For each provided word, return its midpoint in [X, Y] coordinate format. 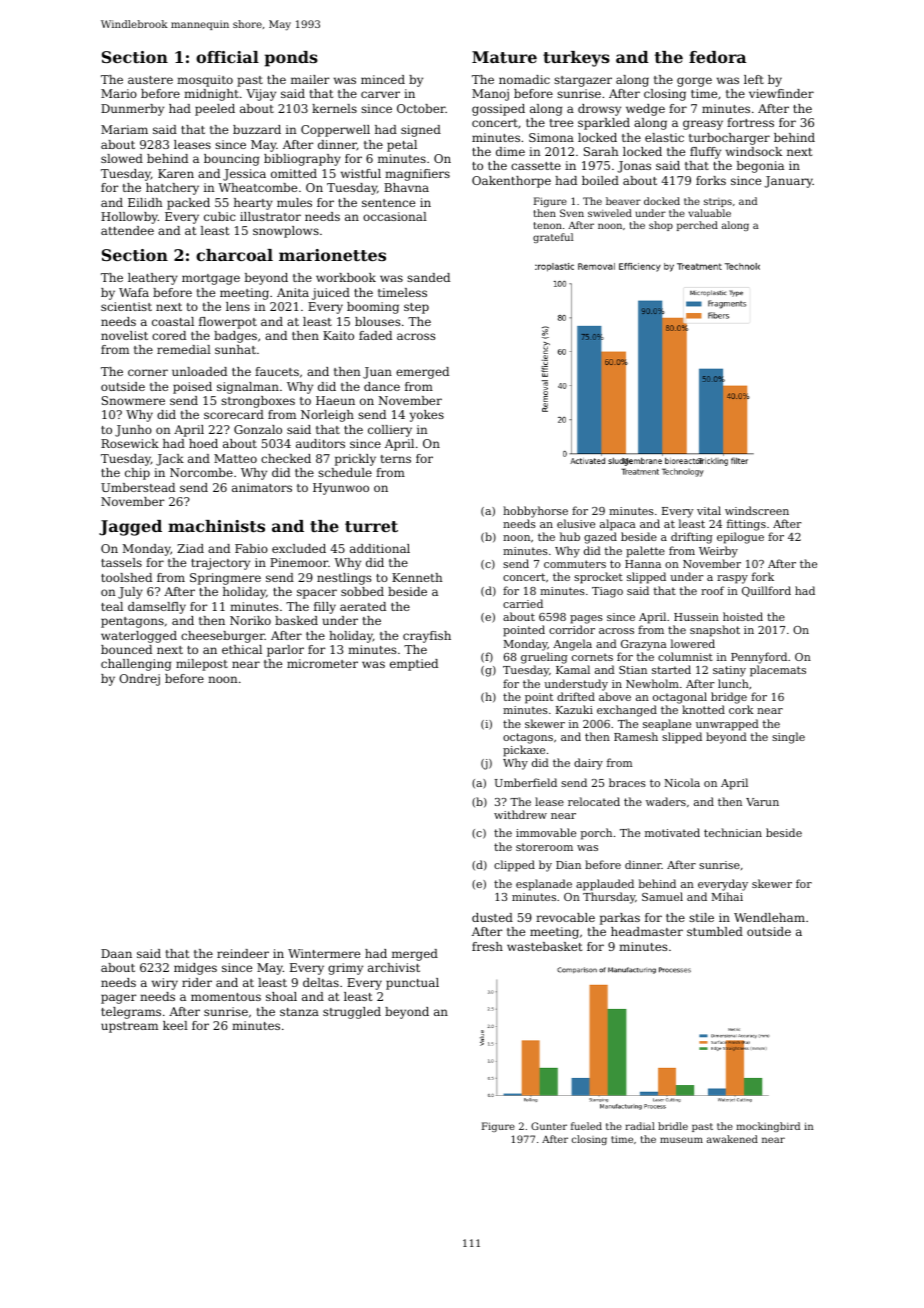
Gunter [549, 1126]
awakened [732, 1139]
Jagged [130, 528]
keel [175, 1025]
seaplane [667, 725]
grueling [544, 658]
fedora [717, 57]
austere [150, 80]
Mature [504, 57]
